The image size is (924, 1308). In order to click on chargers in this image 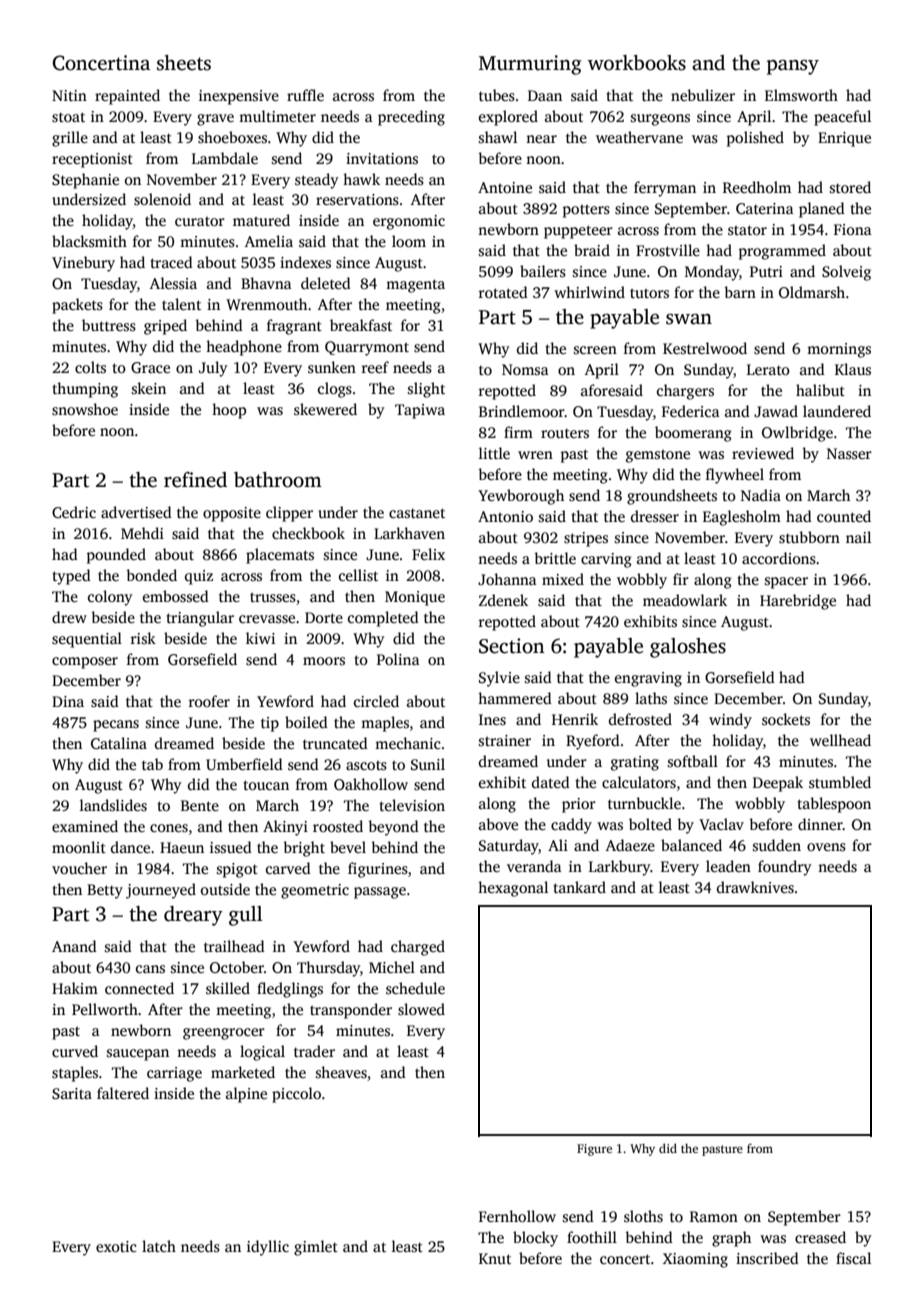, I will do `click(685, 392)`.
